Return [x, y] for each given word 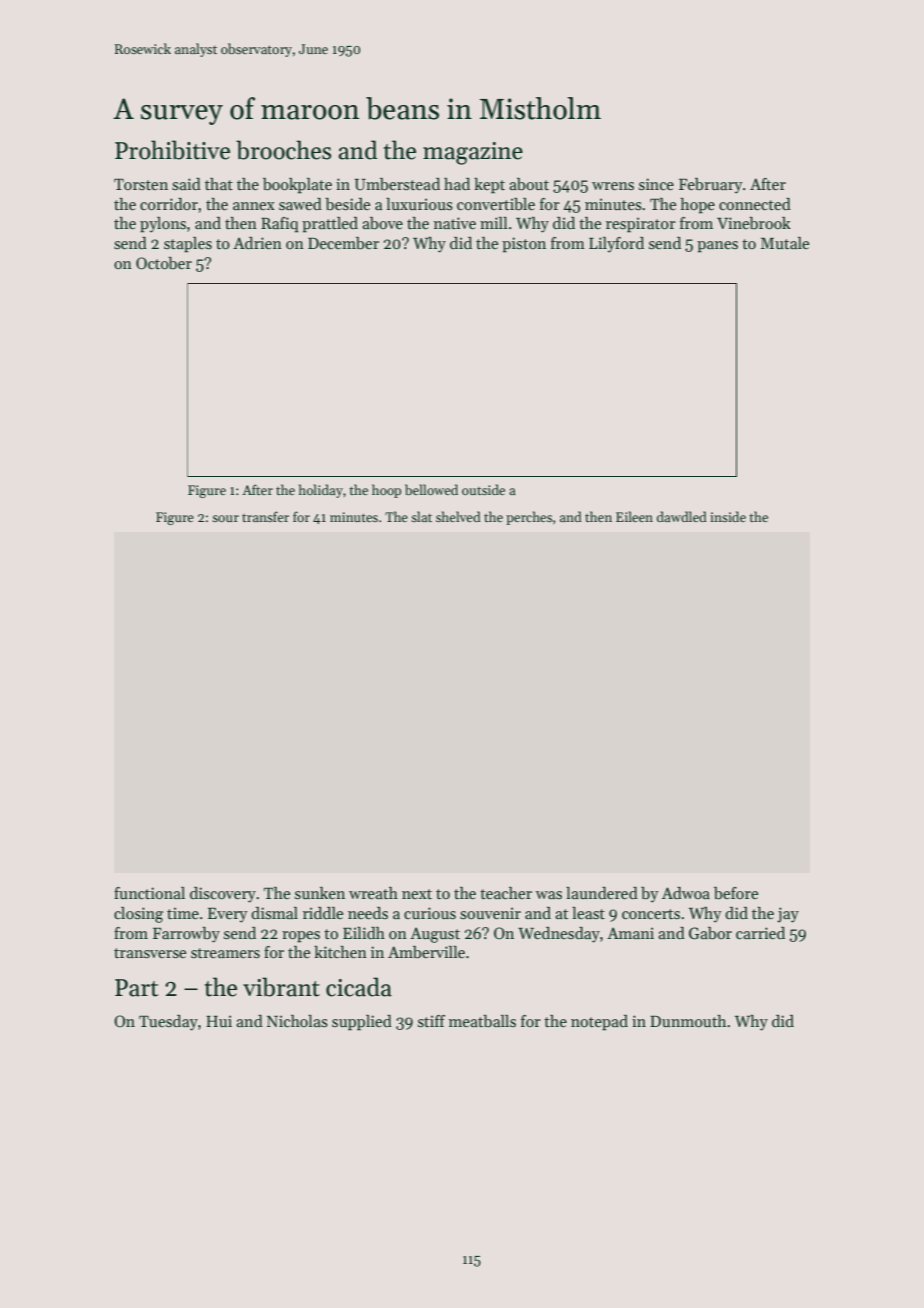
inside [728, 516]
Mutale [785, 243]
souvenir [490, 913]
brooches [283, 150]
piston [524, 245]
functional [149, 893]
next [417, 894]
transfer [265, 516]
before [736, 893]
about [529, 184]
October [164, 263]
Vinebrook [754, 223]
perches [529, 518]
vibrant [281, 987]
